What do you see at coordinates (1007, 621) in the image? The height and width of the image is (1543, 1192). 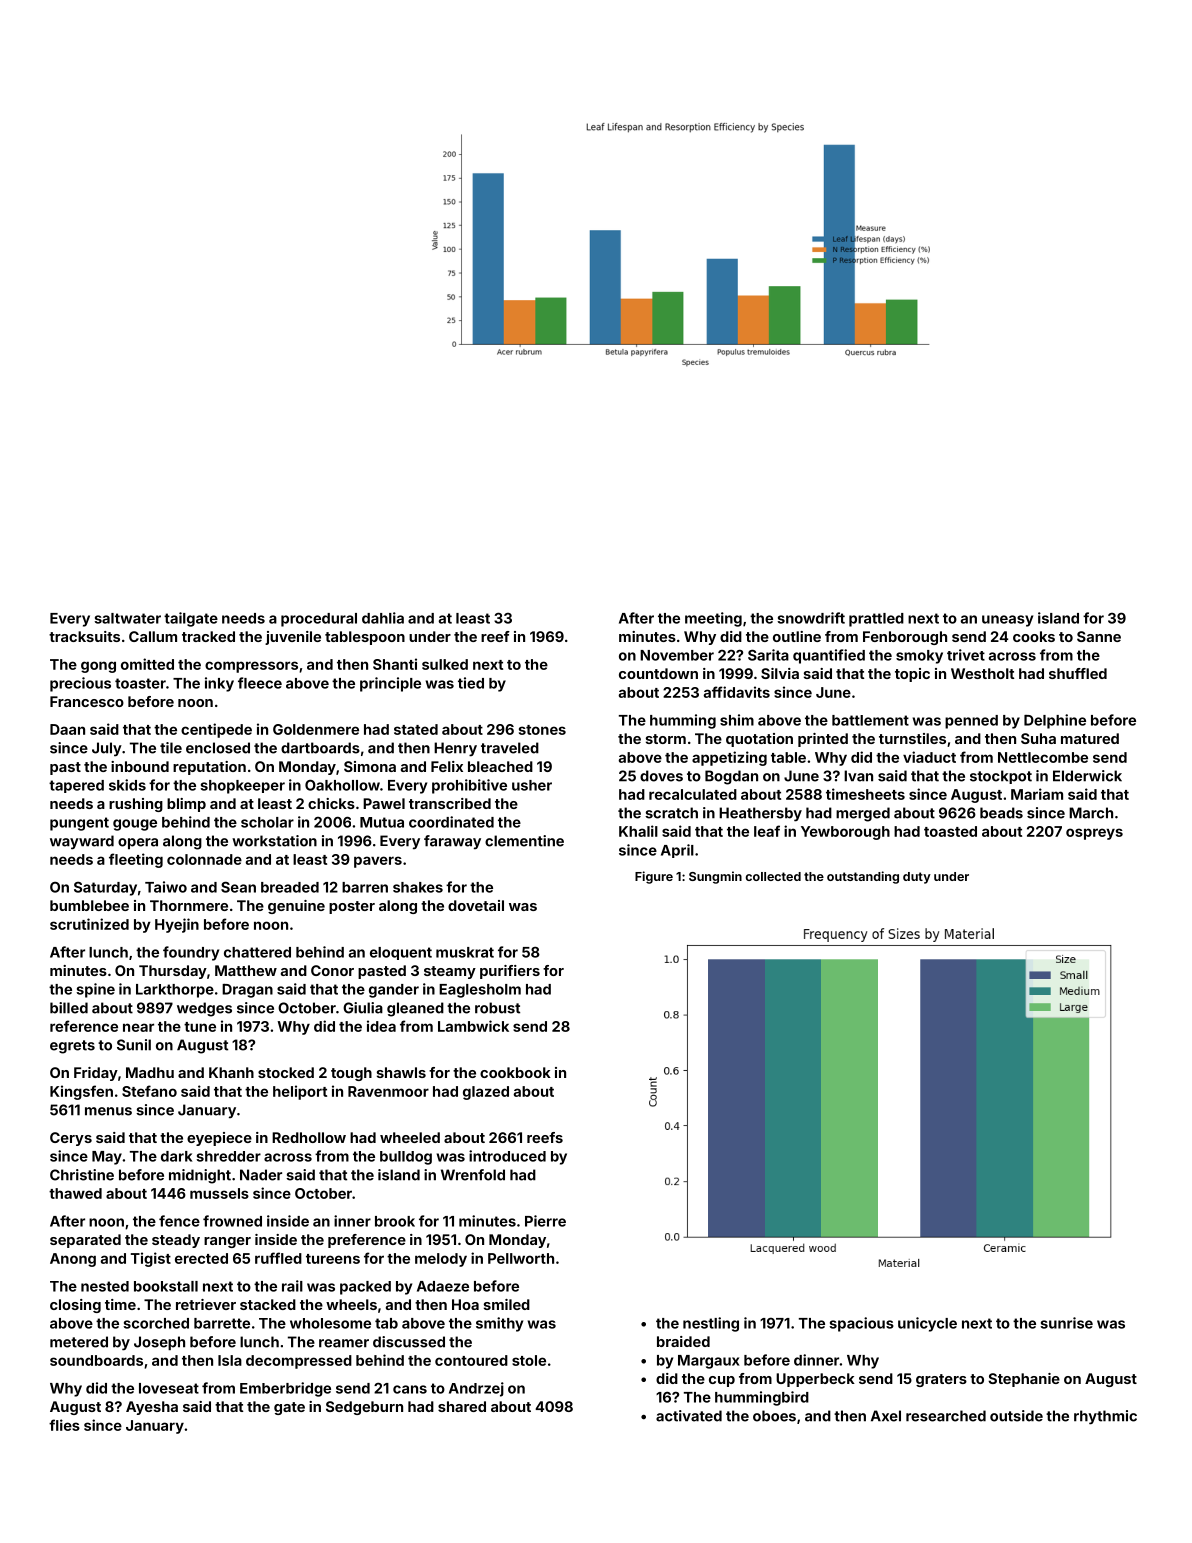 I see `uneasy` at bounding box center [1007, 621].
